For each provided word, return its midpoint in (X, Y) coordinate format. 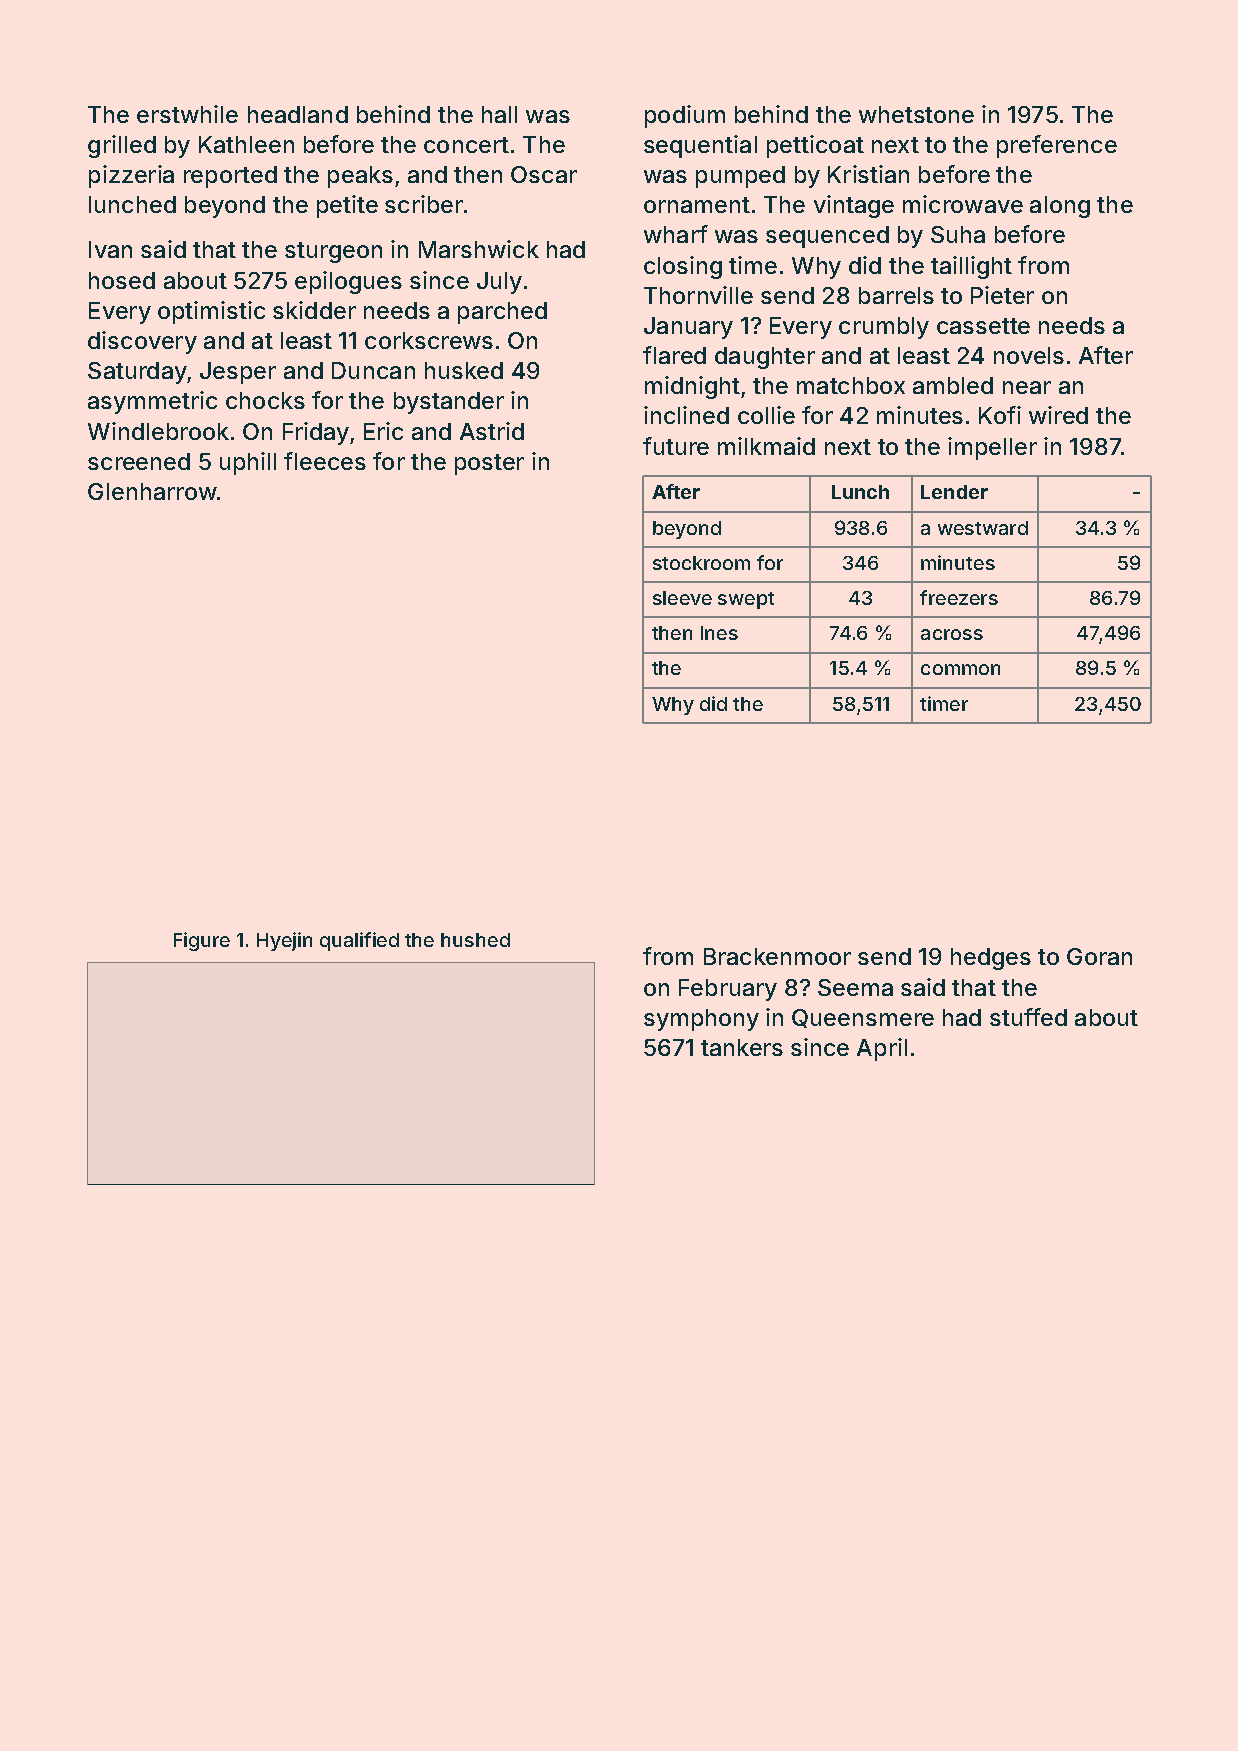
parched (502, 313)
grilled (122, 146)
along (1060, 207)
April (882, 1049)
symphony (701, 1020)
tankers (742, 1047)
